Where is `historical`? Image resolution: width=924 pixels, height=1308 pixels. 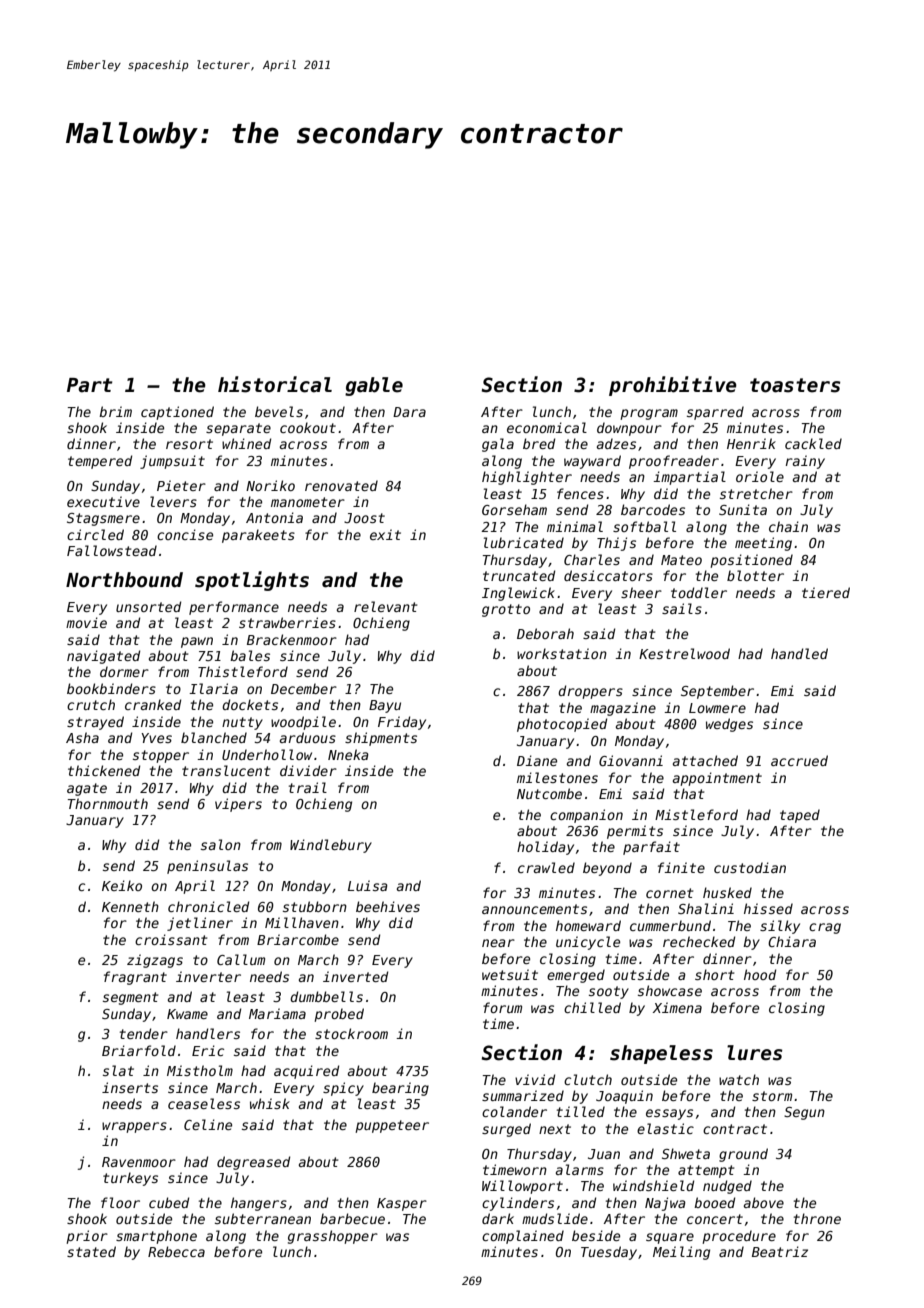 historical is located at coordinates (275, 384).
